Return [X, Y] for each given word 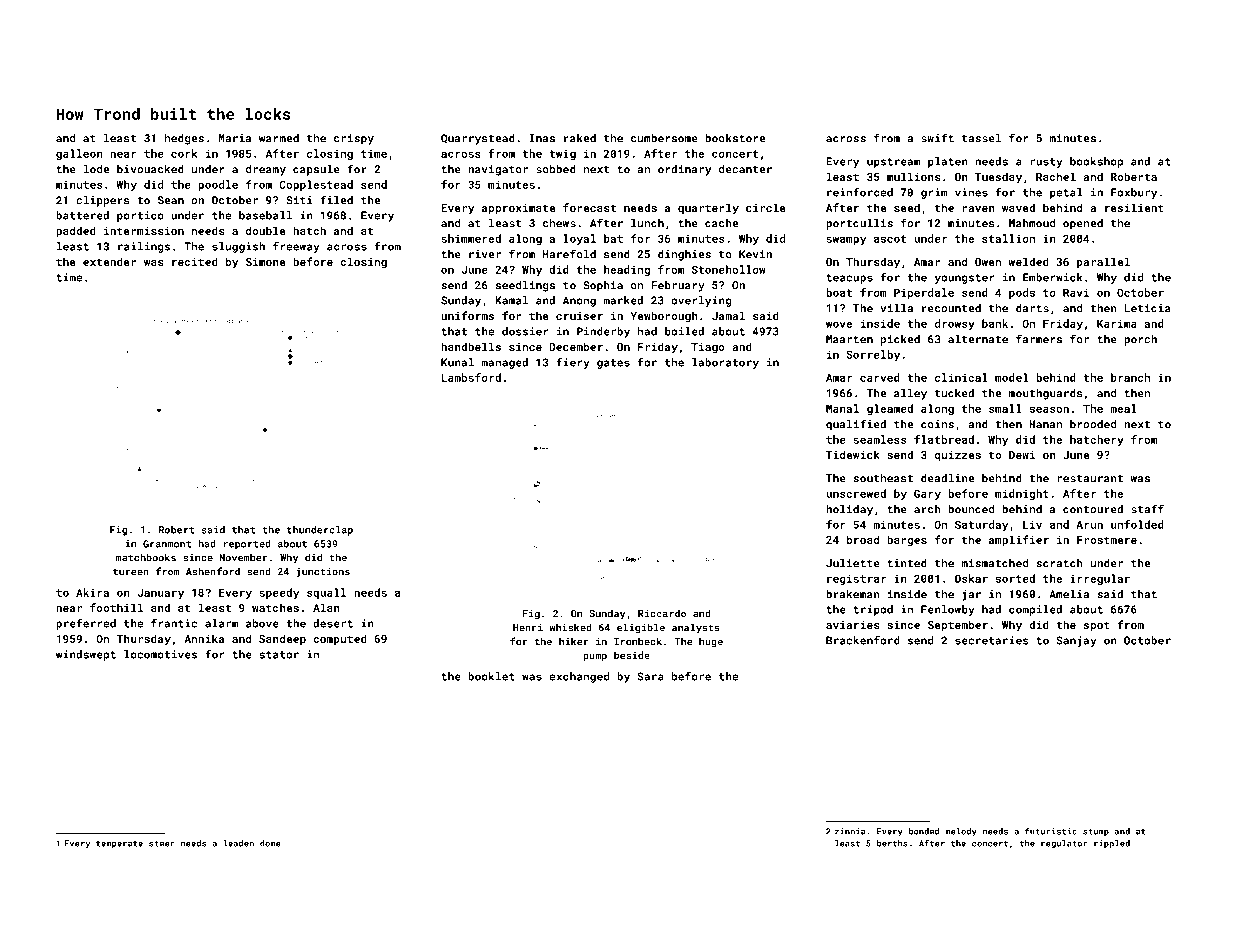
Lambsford [471, 377]
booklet [491, 676]
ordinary [685, 170]
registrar [856, 579]
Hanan [1045, 424]
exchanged [579, 677]
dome [270, 843]
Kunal [457, 362]
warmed [279, 138]
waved [1018, 207]
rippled [1112, 844]
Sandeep [282, 639]
